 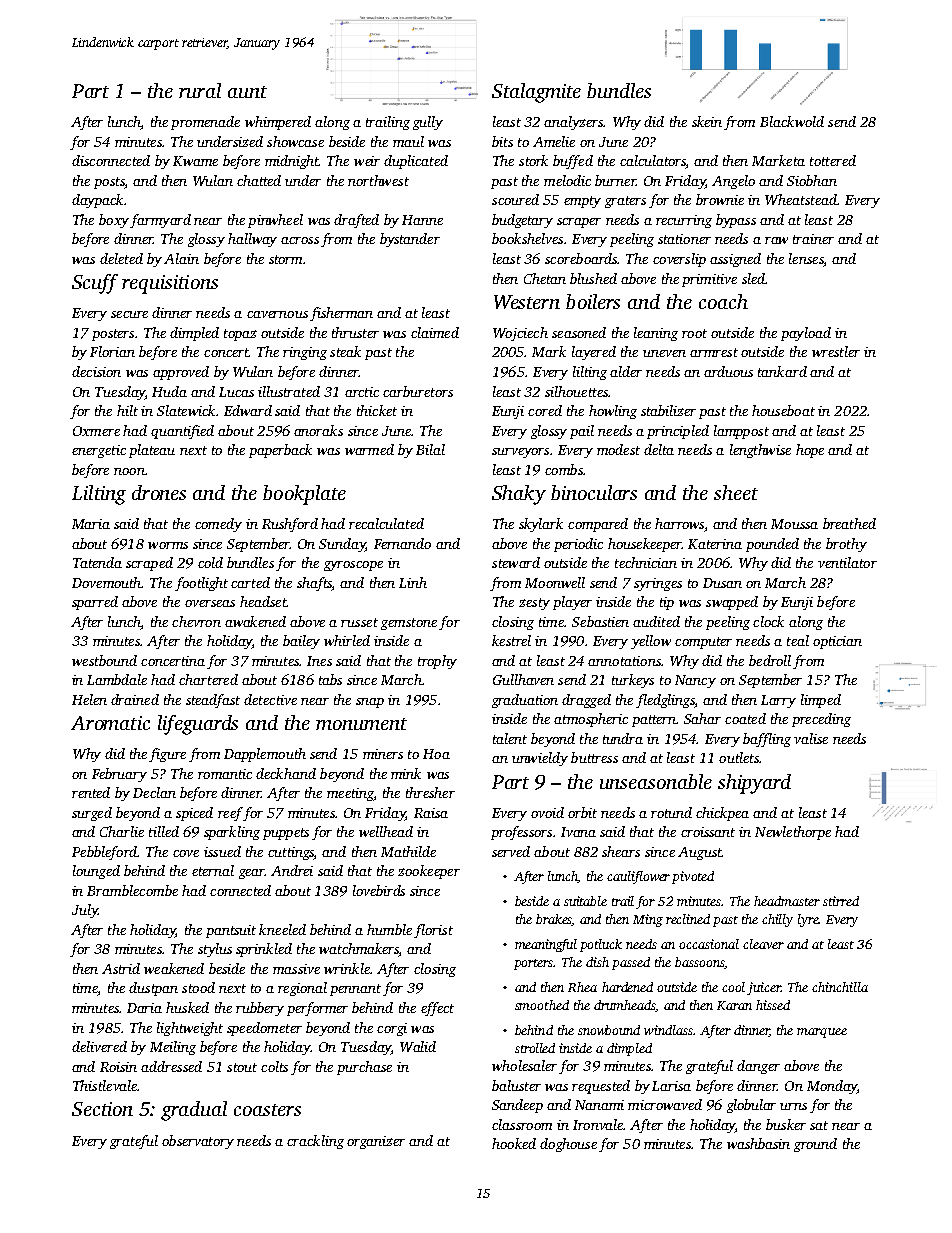 I want to click on watchmakers, so click(x=359, y=950).
